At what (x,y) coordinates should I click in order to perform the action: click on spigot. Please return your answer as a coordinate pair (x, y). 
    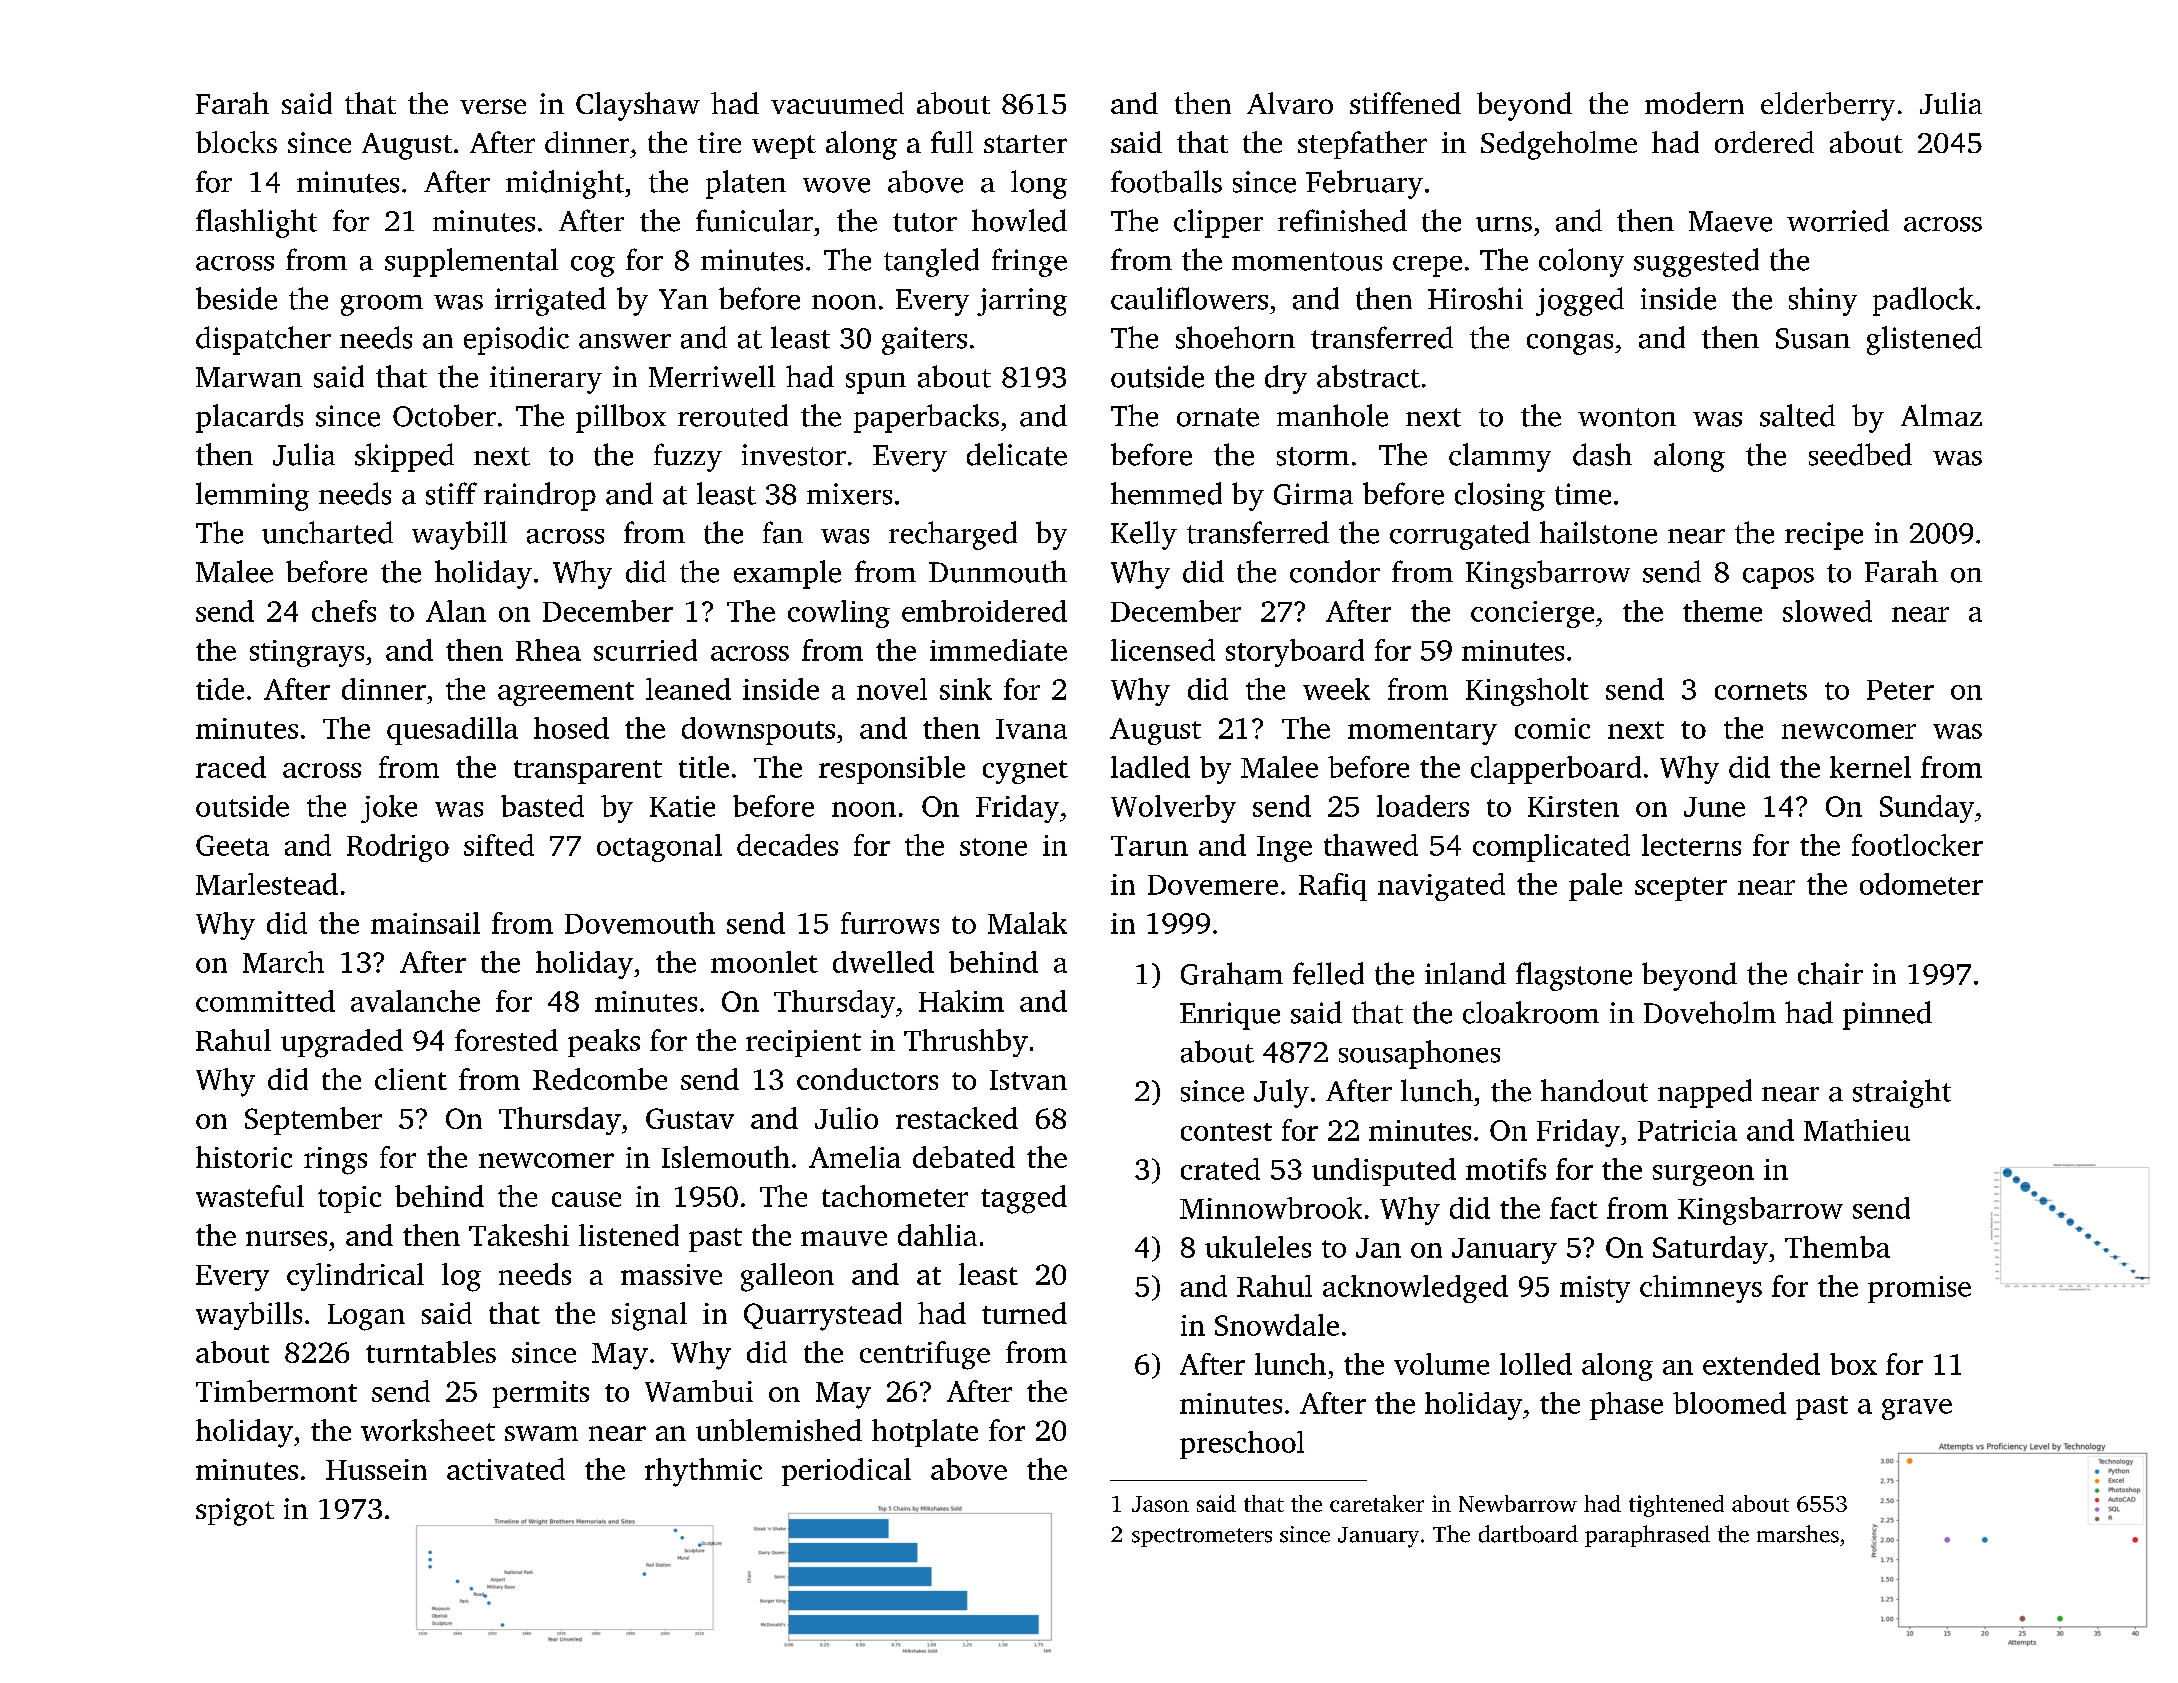
    Looking at the image, I should click on (235, 1512).
